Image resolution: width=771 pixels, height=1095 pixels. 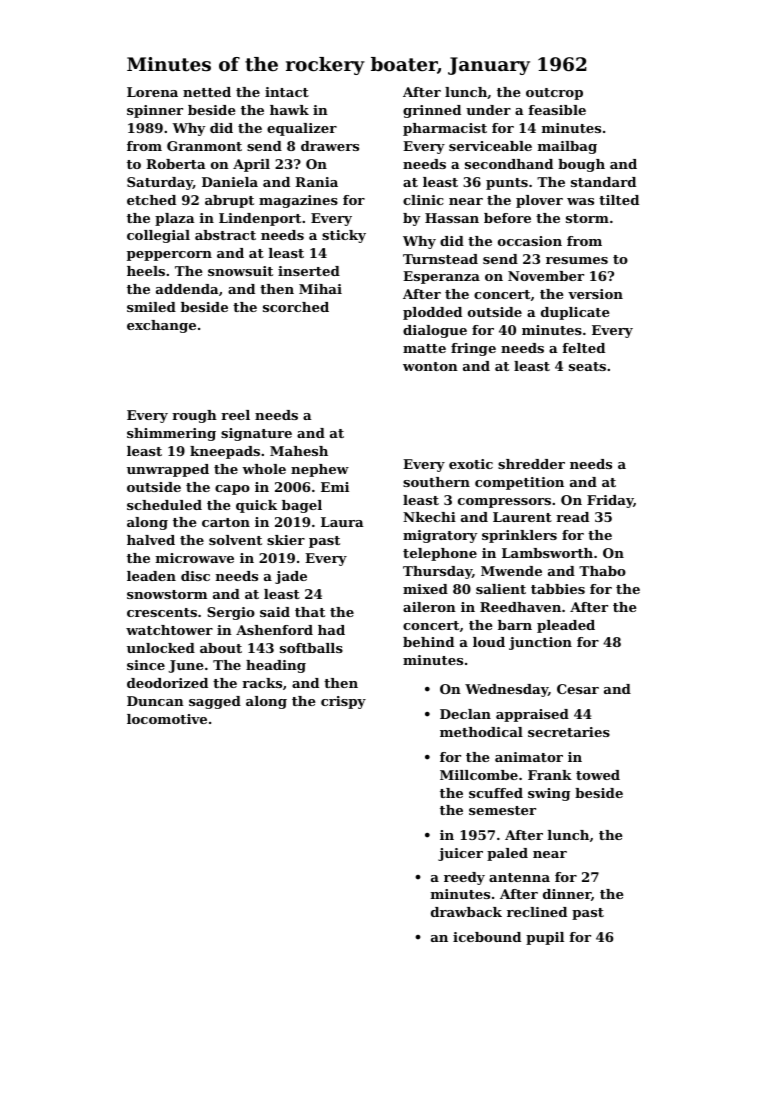 What do you see at coordinates (546, 276) in the screenshot?
I see `November` at bounding box center [546, 276].
